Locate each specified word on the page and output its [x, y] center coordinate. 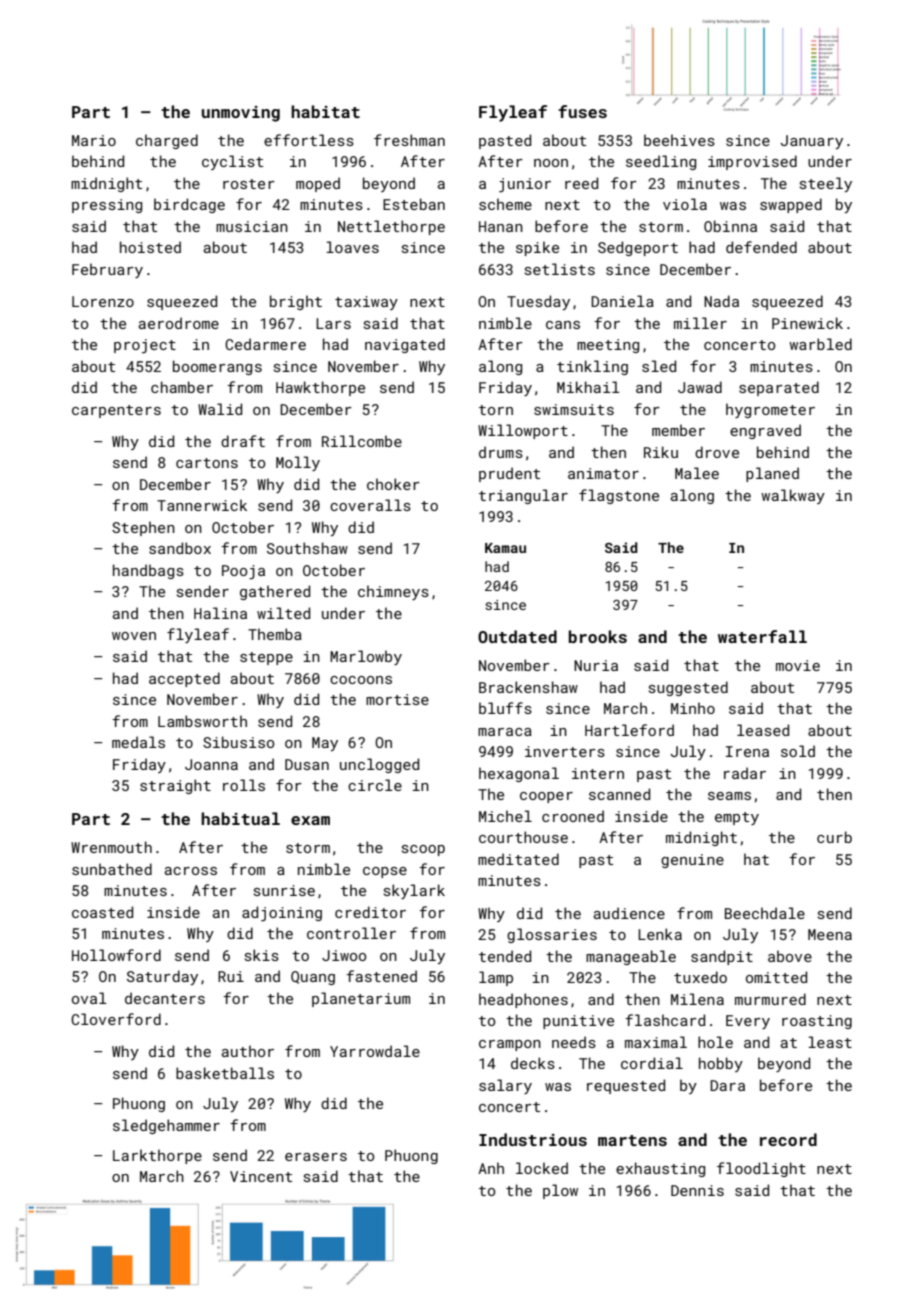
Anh [491, 1168]
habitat [325, 111]
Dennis [697, 1190]
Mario [94, 140]
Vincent [261, 1176]
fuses [582, 111]
